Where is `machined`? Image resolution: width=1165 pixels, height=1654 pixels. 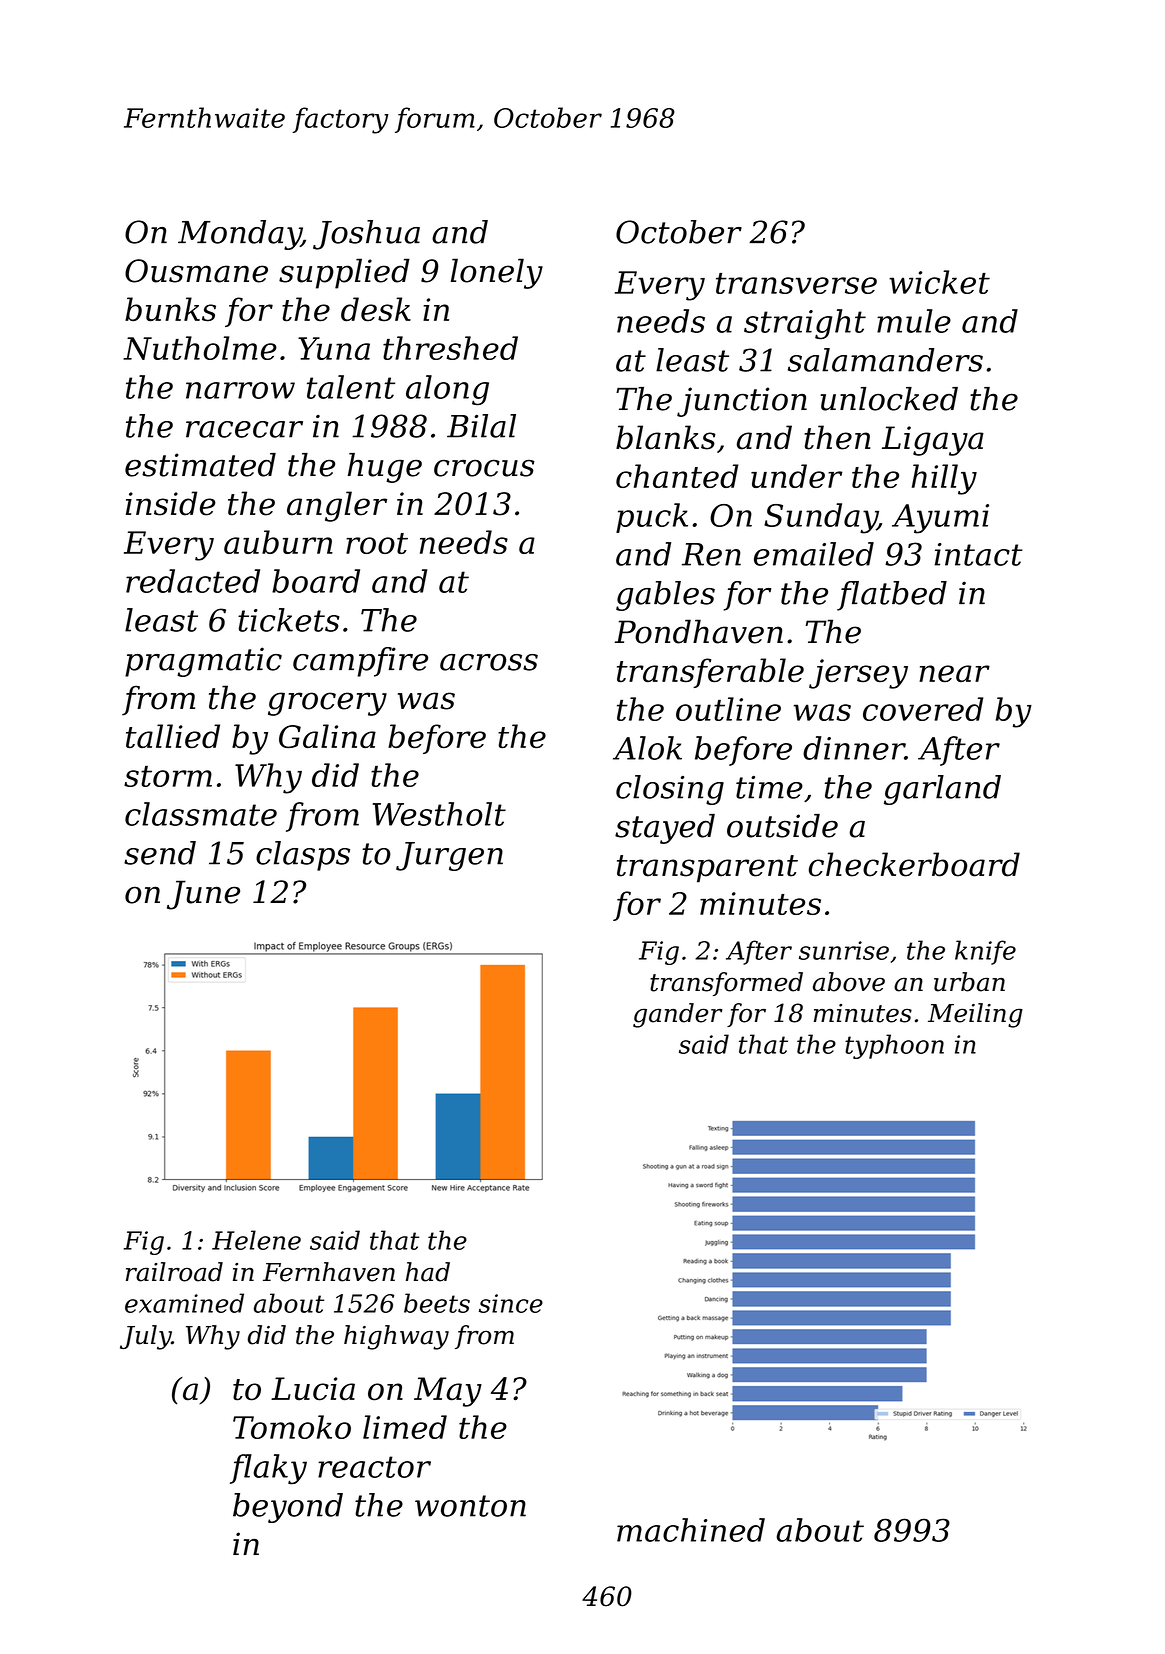
machined is located at coordinates (691, 1530).
